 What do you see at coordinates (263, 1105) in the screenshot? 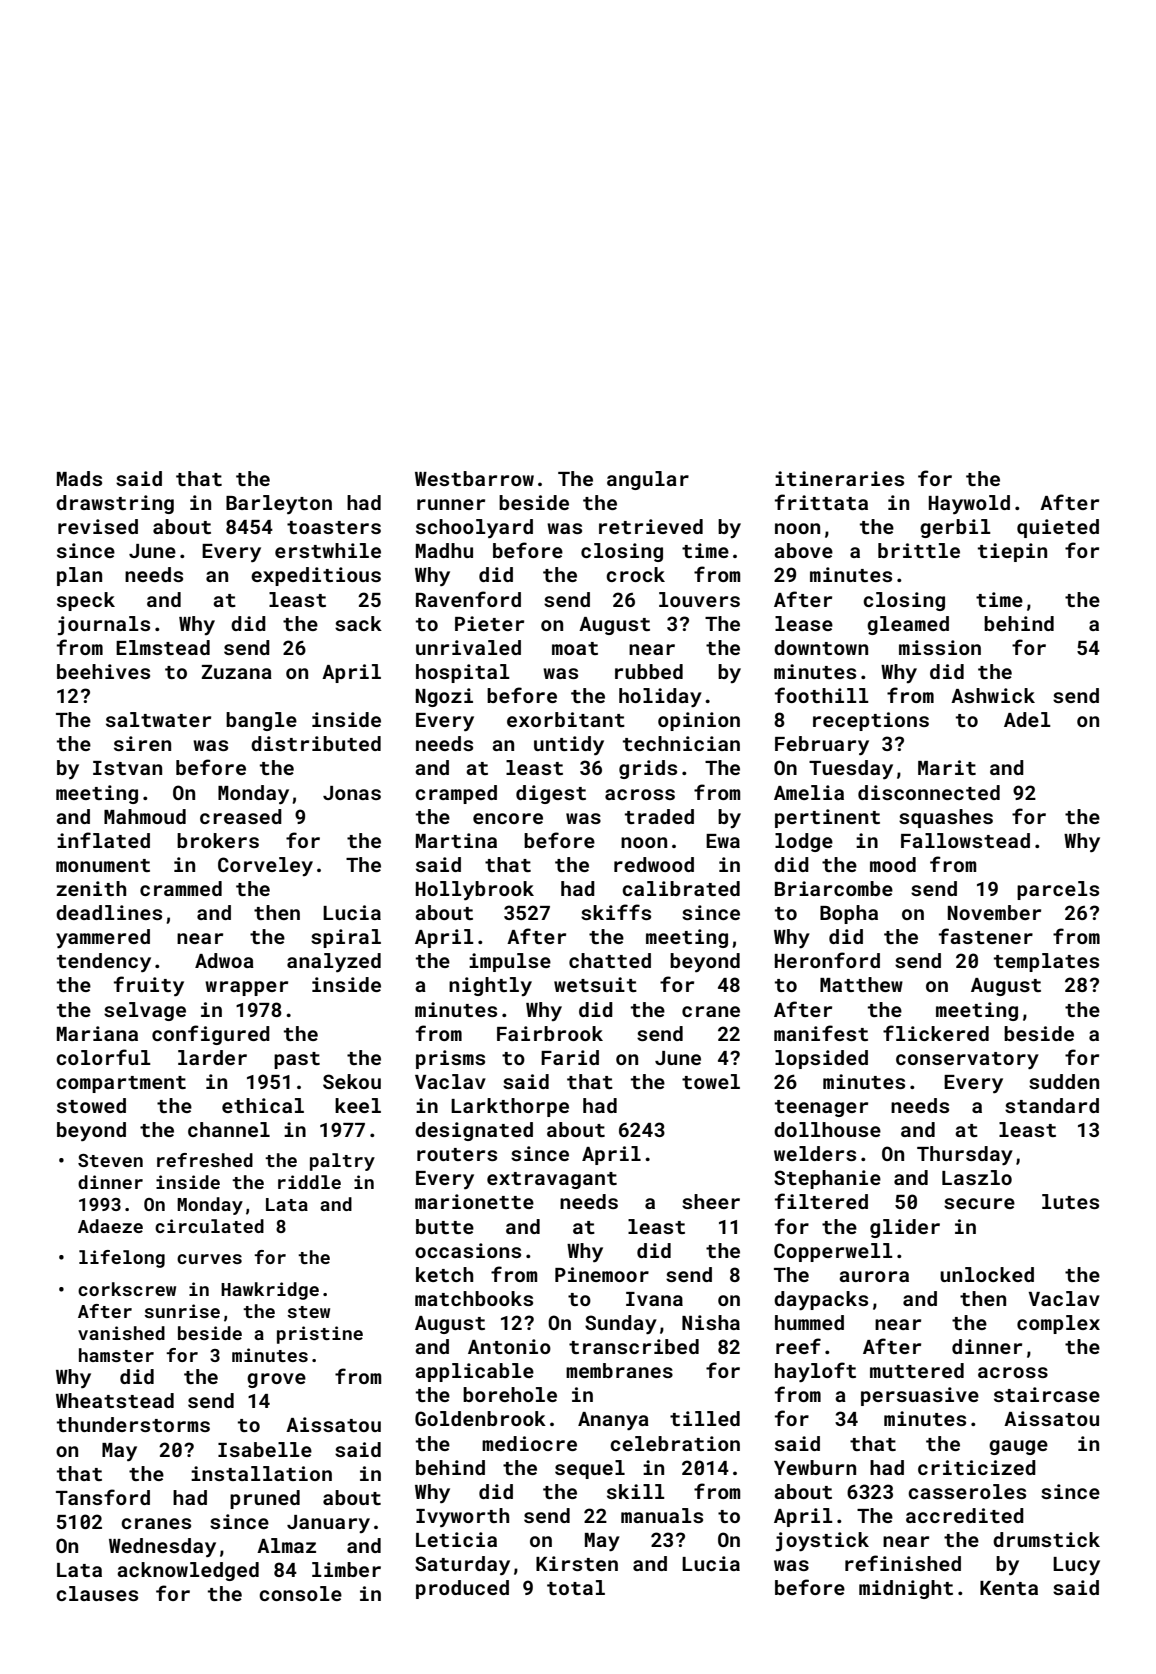
I see `ethical` at bounding box center [263, 1105].
